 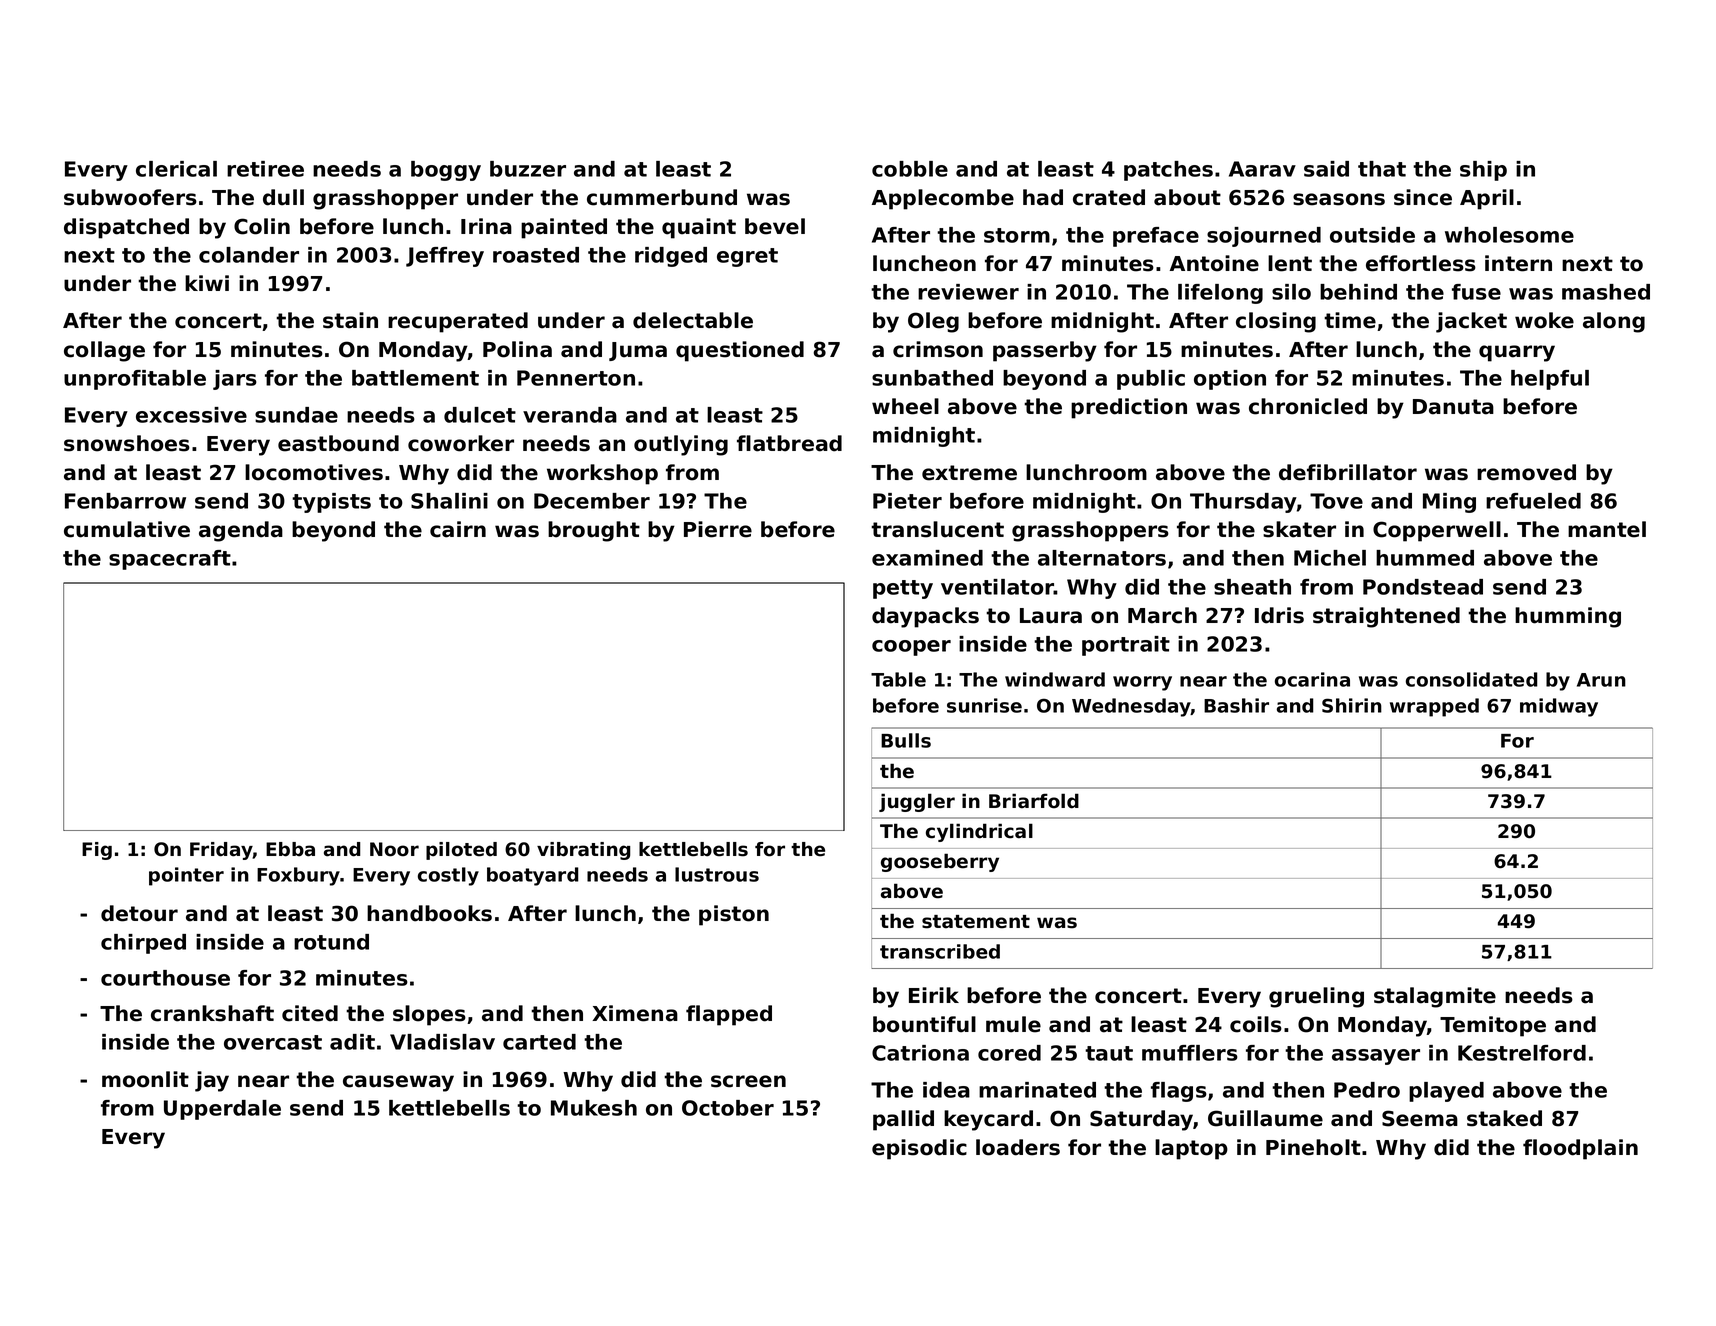 What do you see at coordinates (1191, 1149) in the document?
I see `laptop` at bounding box center [1191, 1149].
